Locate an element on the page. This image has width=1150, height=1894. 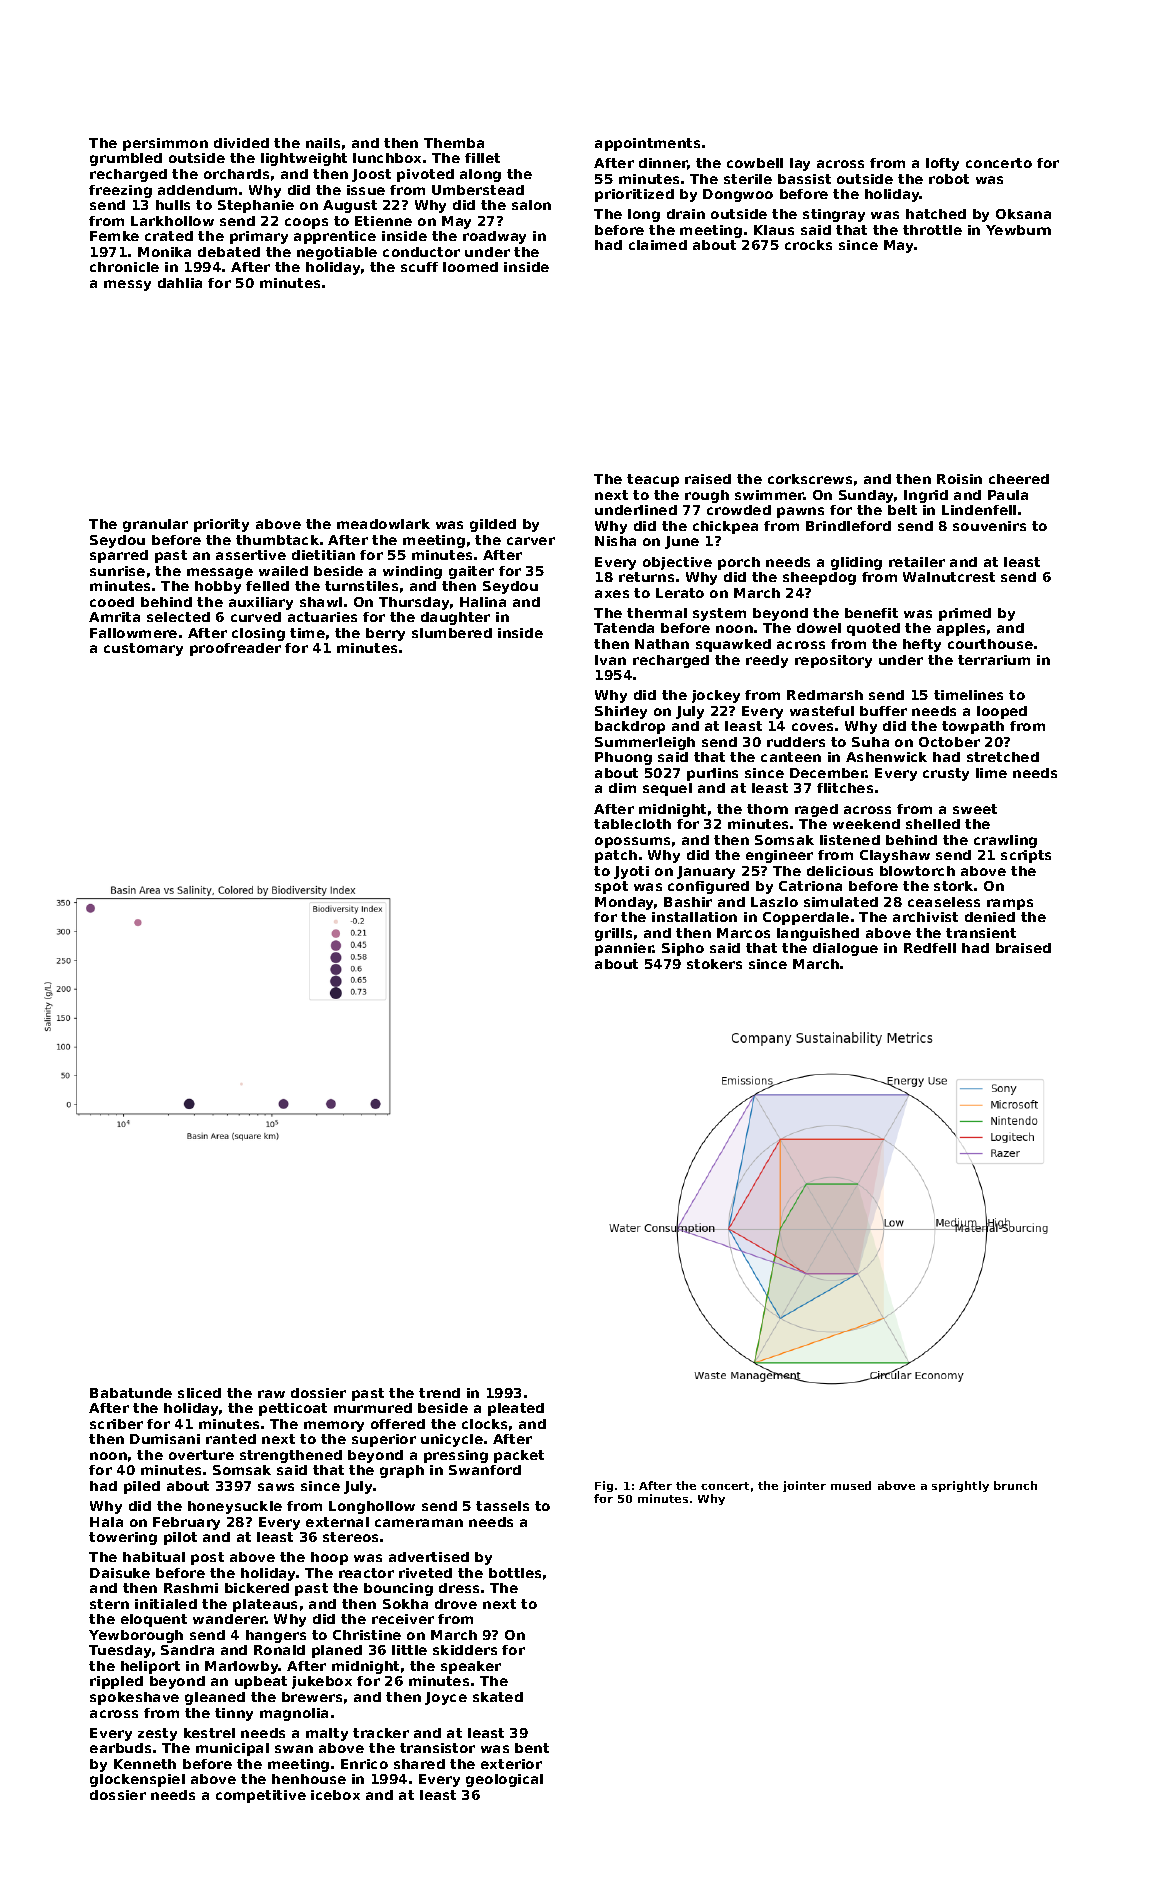
grills is located at coordinates (613, 934).
